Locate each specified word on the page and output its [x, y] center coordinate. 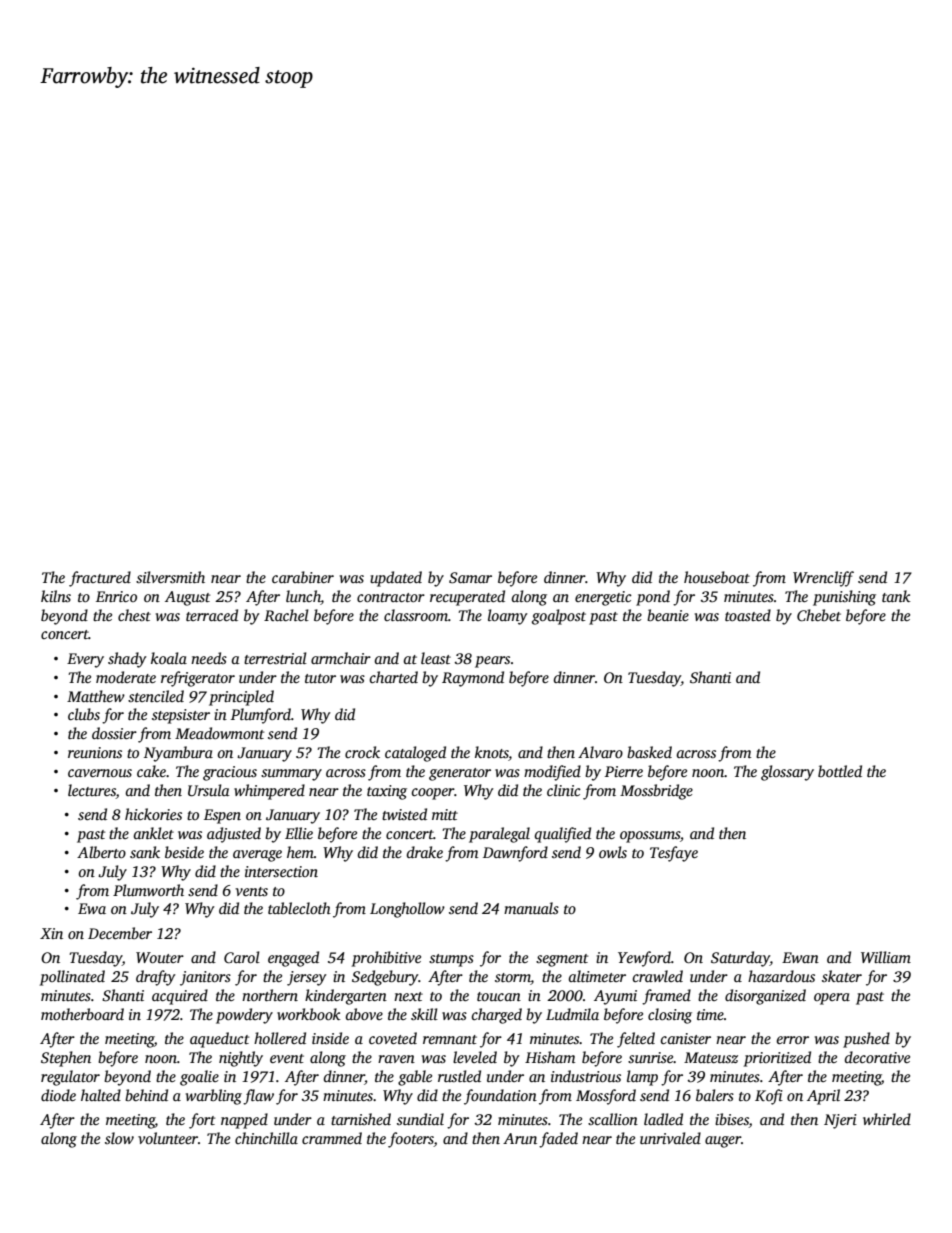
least [436, 658]
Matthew [96, 696]
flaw [258, 1097]
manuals [531, 908]
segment [562, 960]
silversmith [170, 577]
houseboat [717, 577]
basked [649, 752]
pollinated [72, 978]
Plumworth [148, 890]
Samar [470, 578]
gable [415, 1078]
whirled [887, 1119]
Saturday [740, 959]
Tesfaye [674, 854]
